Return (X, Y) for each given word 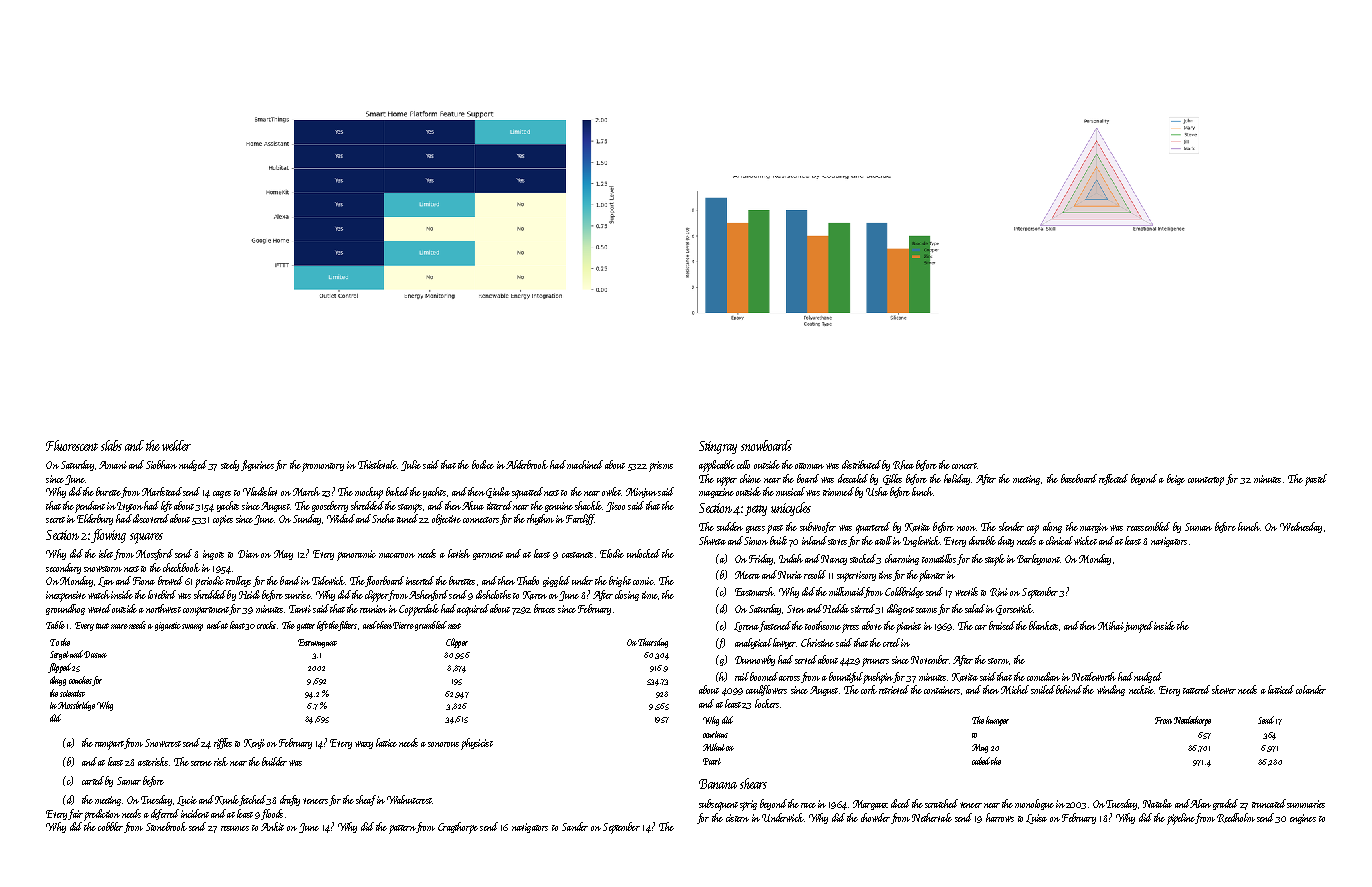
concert (964, 466)
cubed (981, 761)
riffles (223, 743)
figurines (257, 465)
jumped (1138, 627)
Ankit (272, 826)
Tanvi (300, 609)
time (650, 595)
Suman (1198, 527)
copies (223, 520)
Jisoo (615, 507)
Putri (712, 761)
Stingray (718, 447)
